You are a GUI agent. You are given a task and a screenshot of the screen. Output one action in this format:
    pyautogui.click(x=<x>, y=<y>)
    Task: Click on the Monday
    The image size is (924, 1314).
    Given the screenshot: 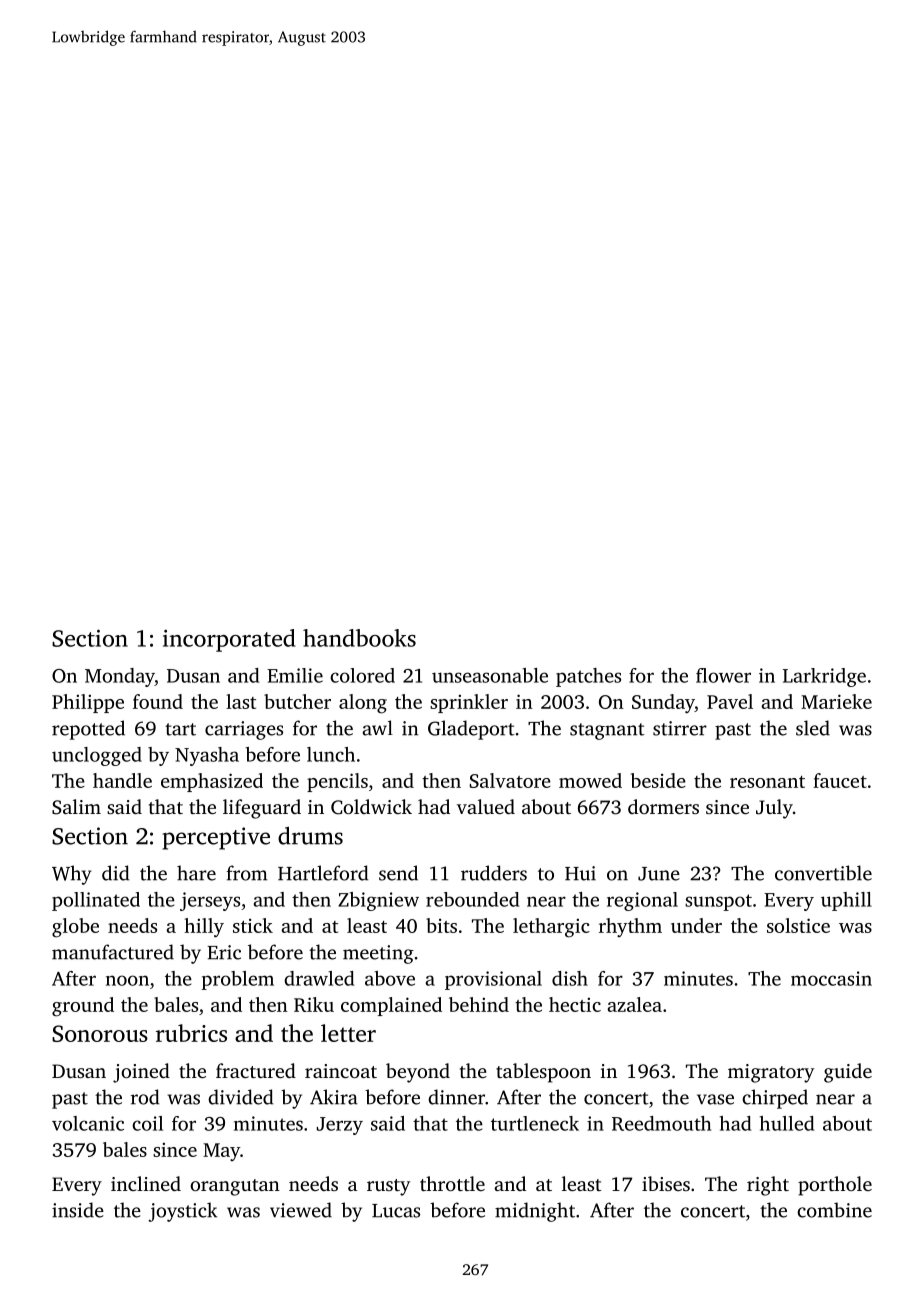 What is the action you would take?
    pyautogui.click(x=120, y=677)
